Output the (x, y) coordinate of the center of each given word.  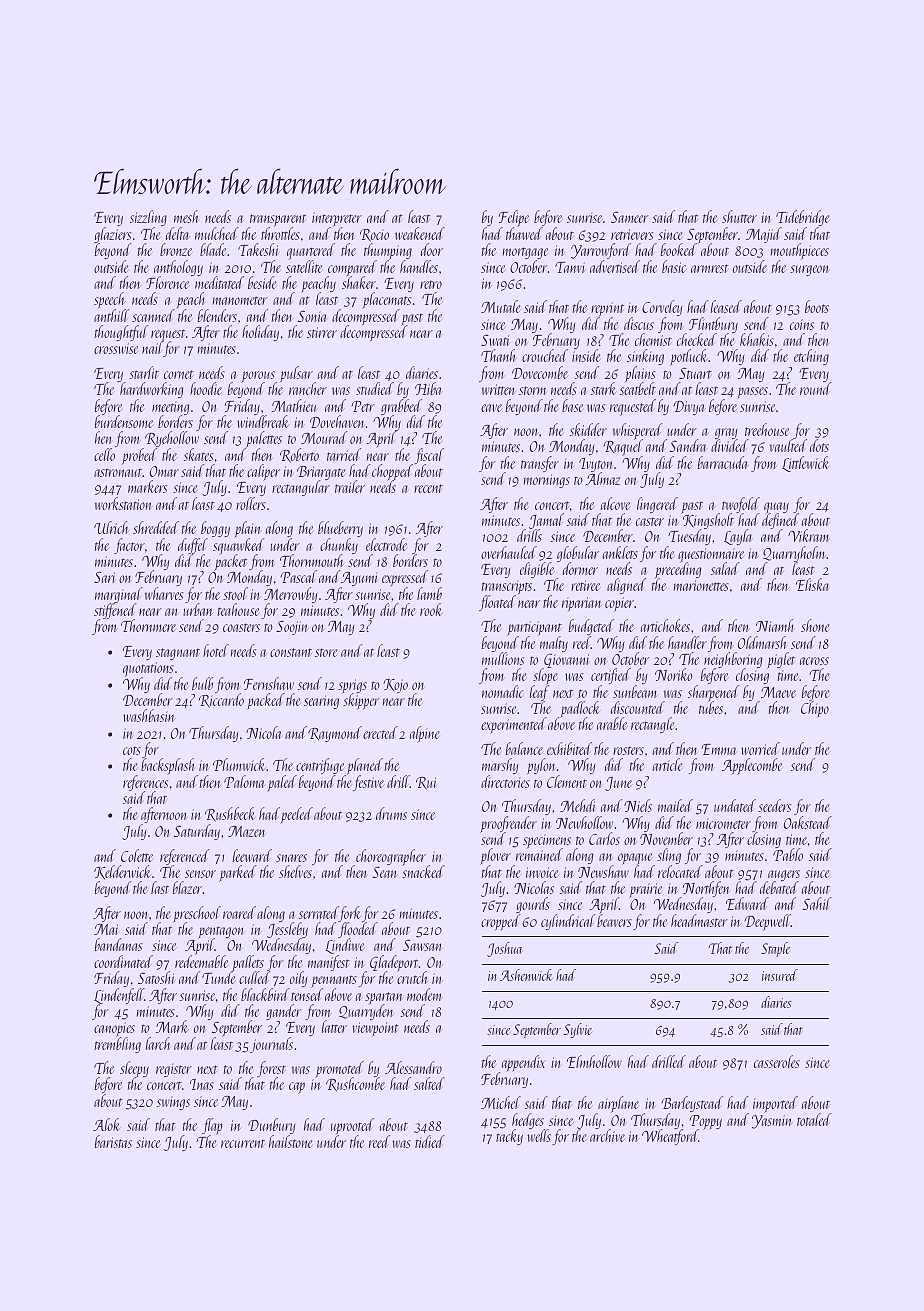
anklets (620, 552)
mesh (186, 216)
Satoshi (156, 977)
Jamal (546, 521)
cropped (501, 922)
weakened (420, 233)
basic (674, 266)
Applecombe (752, 766)
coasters (241, 627)
